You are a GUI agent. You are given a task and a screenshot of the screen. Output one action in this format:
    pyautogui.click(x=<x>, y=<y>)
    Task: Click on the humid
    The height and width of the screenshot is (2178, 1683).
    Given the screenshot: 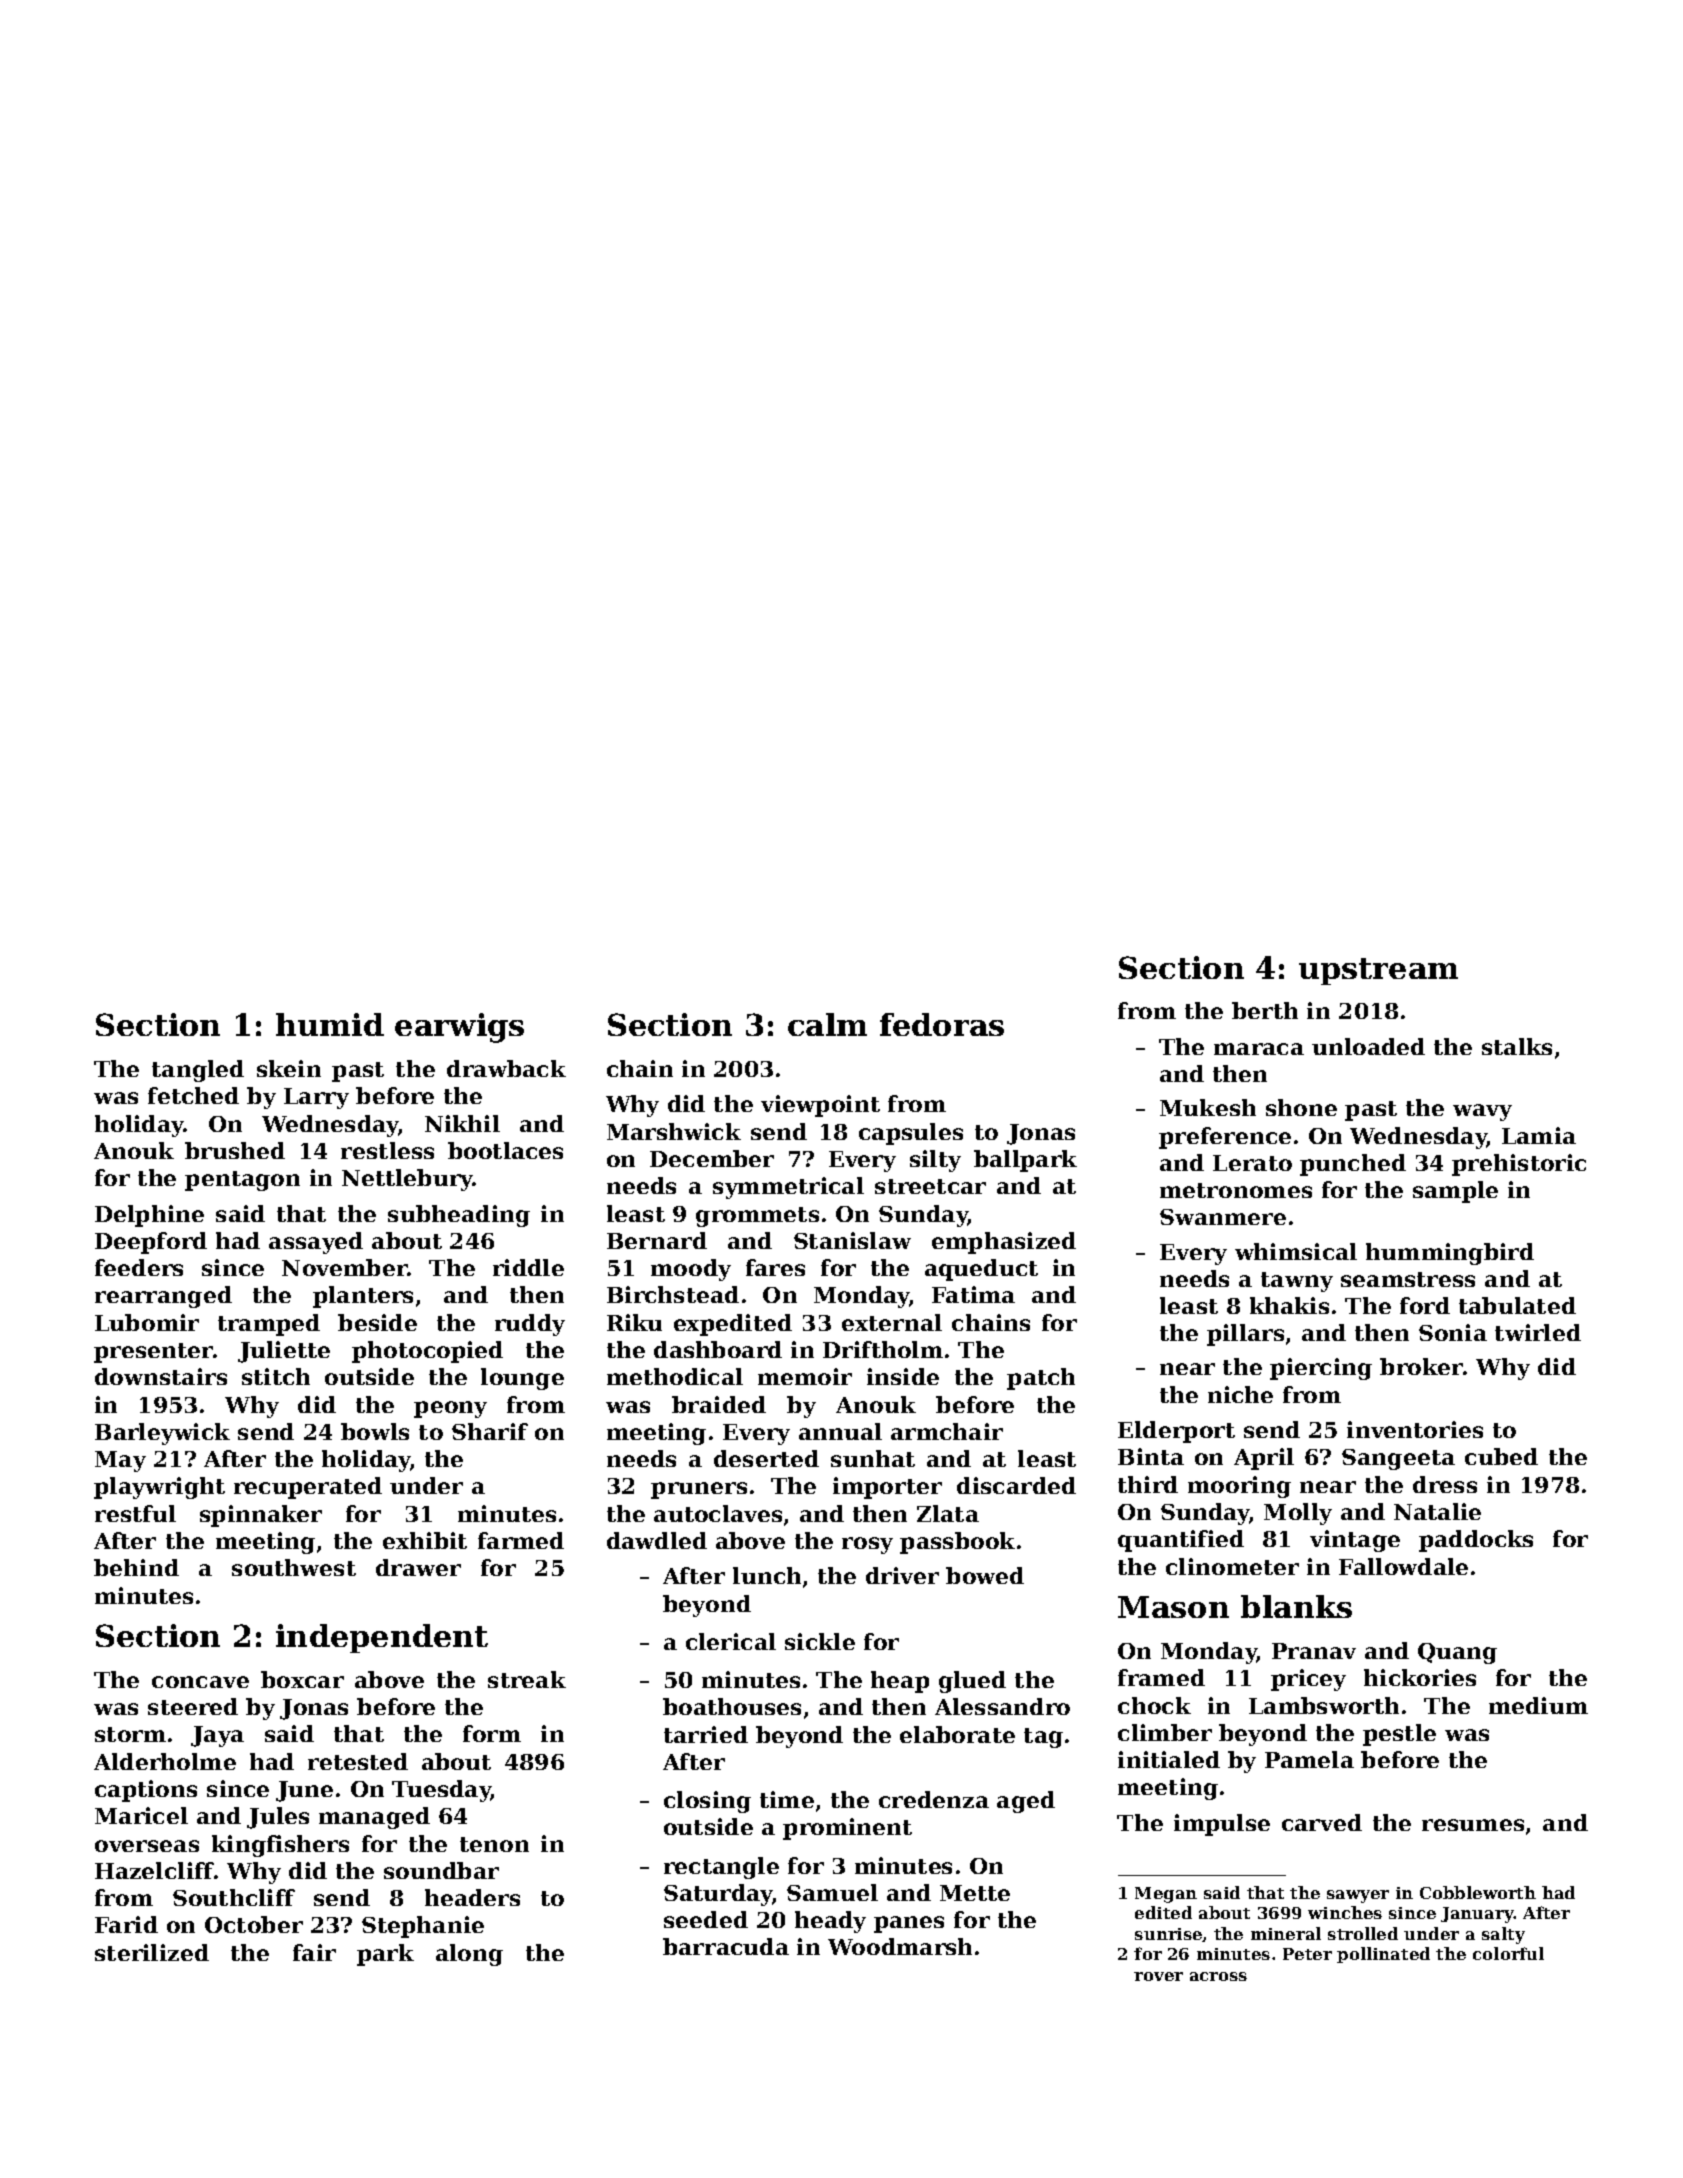 What is the action you would take?
    pyautogui.click(x=330, y=1024)
